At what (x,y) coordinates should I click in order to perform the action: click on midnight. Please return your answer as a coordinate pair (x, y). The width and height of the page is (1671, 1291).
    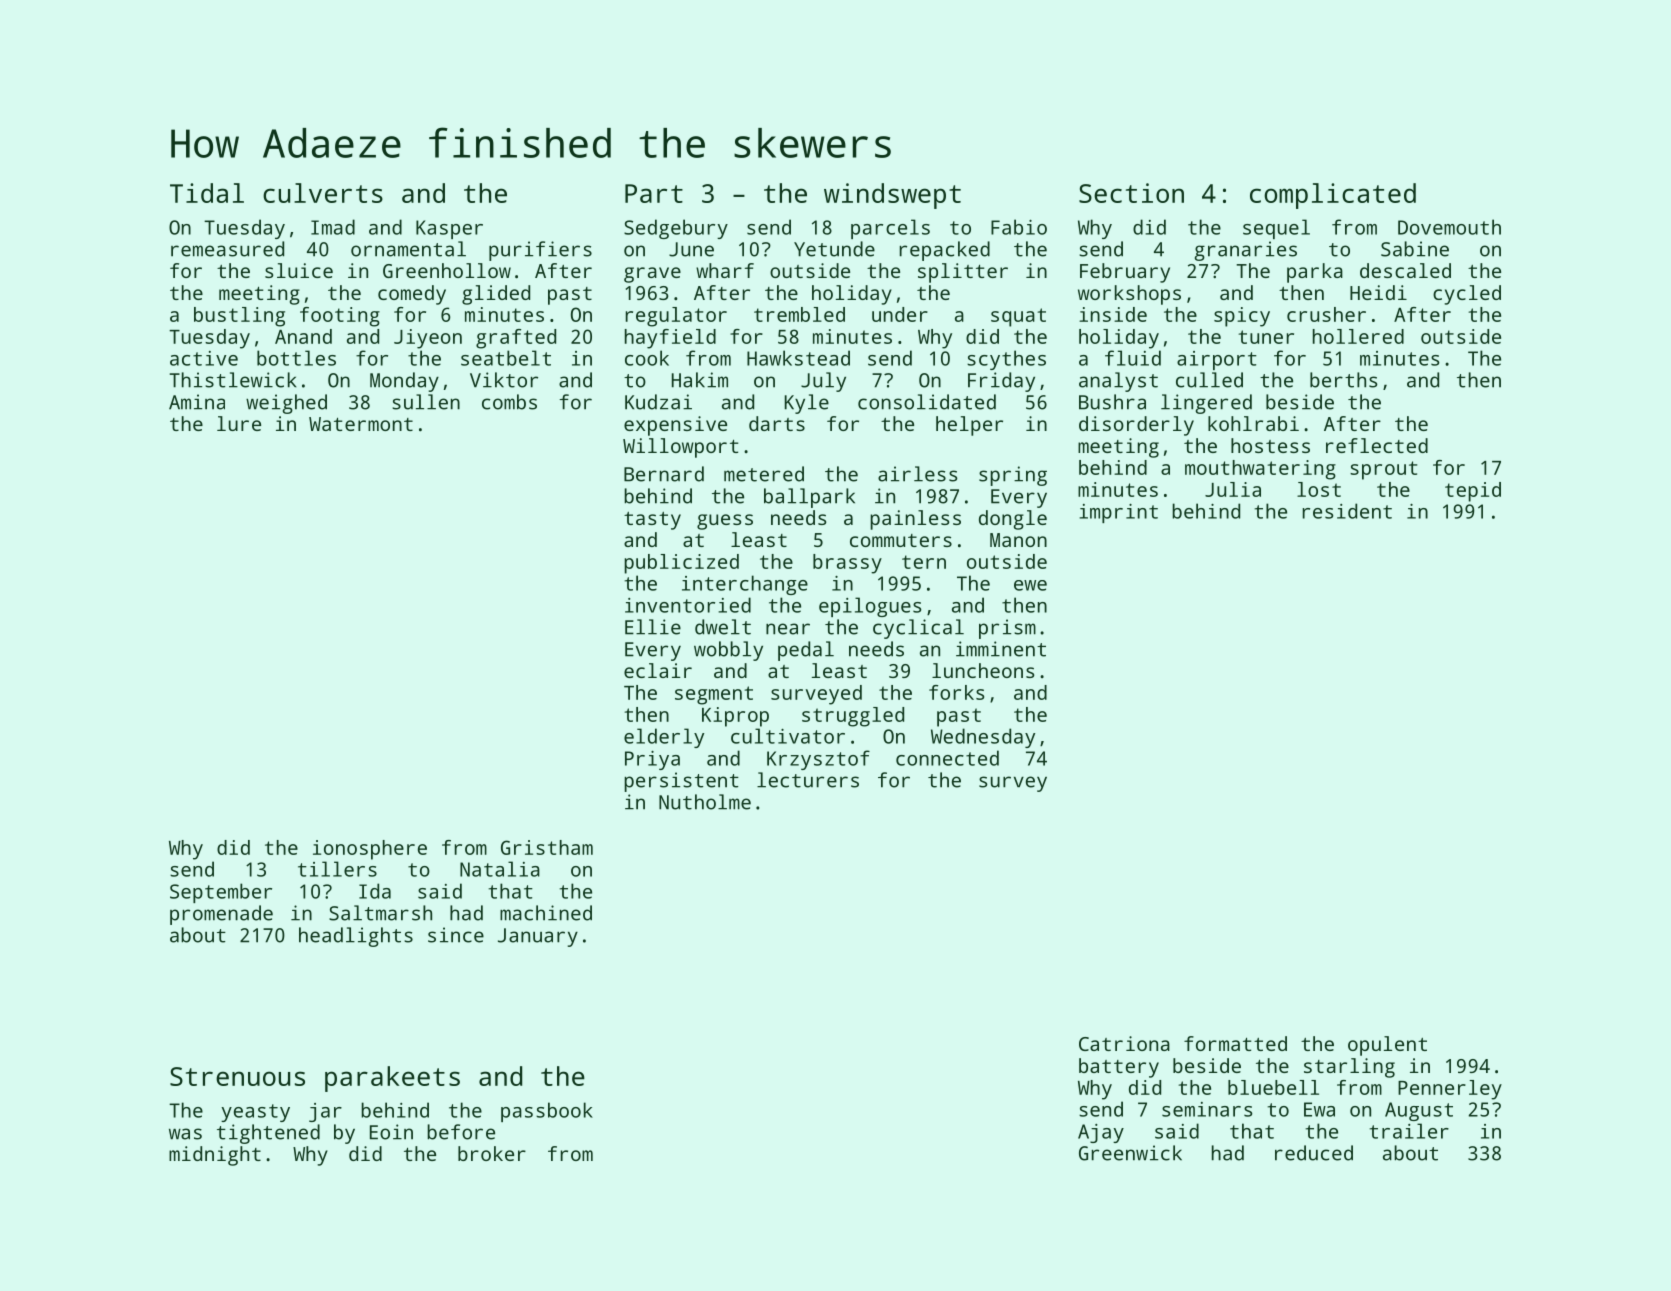
    Looking at the image, I should click on (215, 1156).
